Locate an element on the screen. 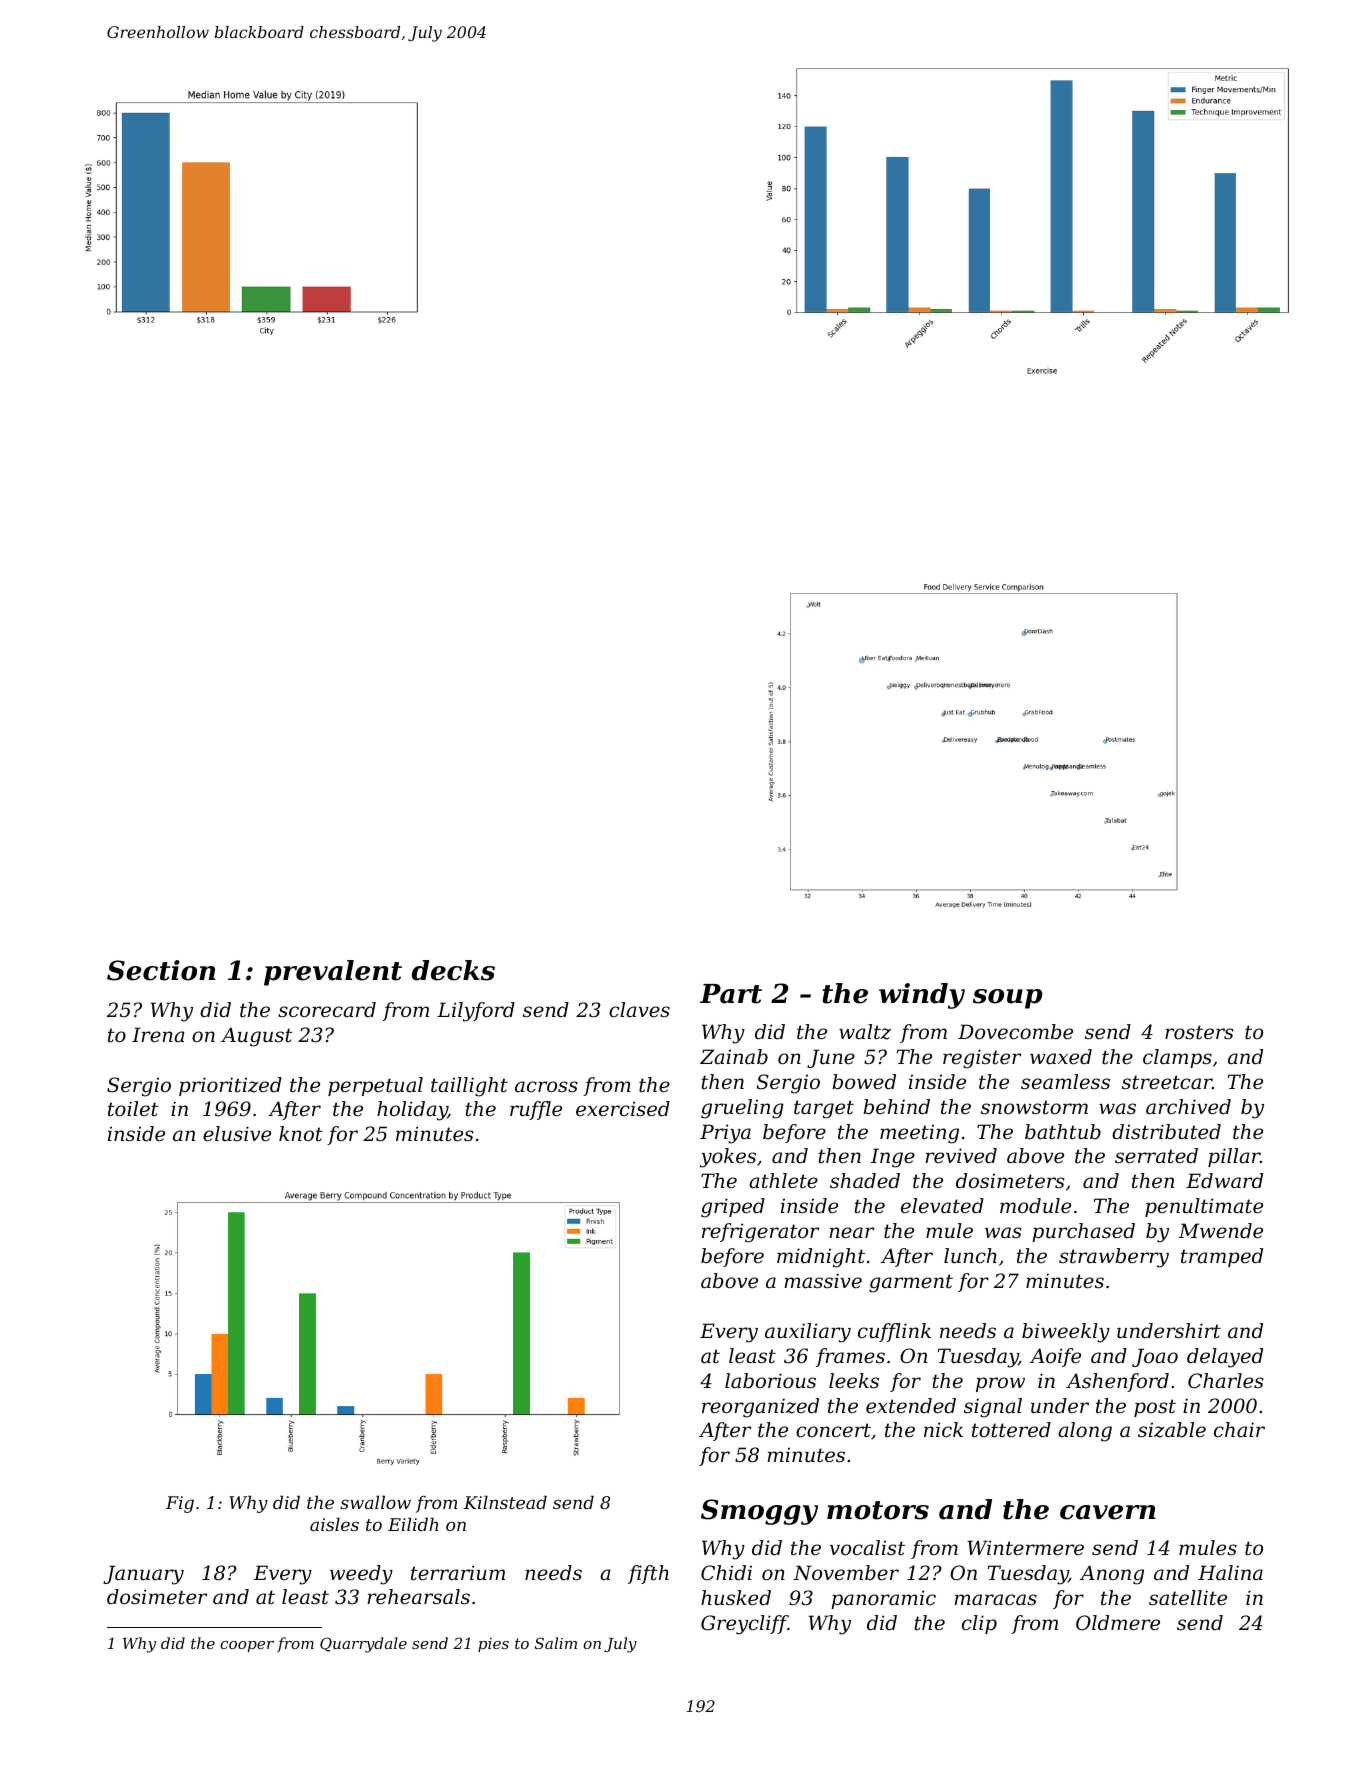  Quarrydale is located at coordinates (363, 1645).
